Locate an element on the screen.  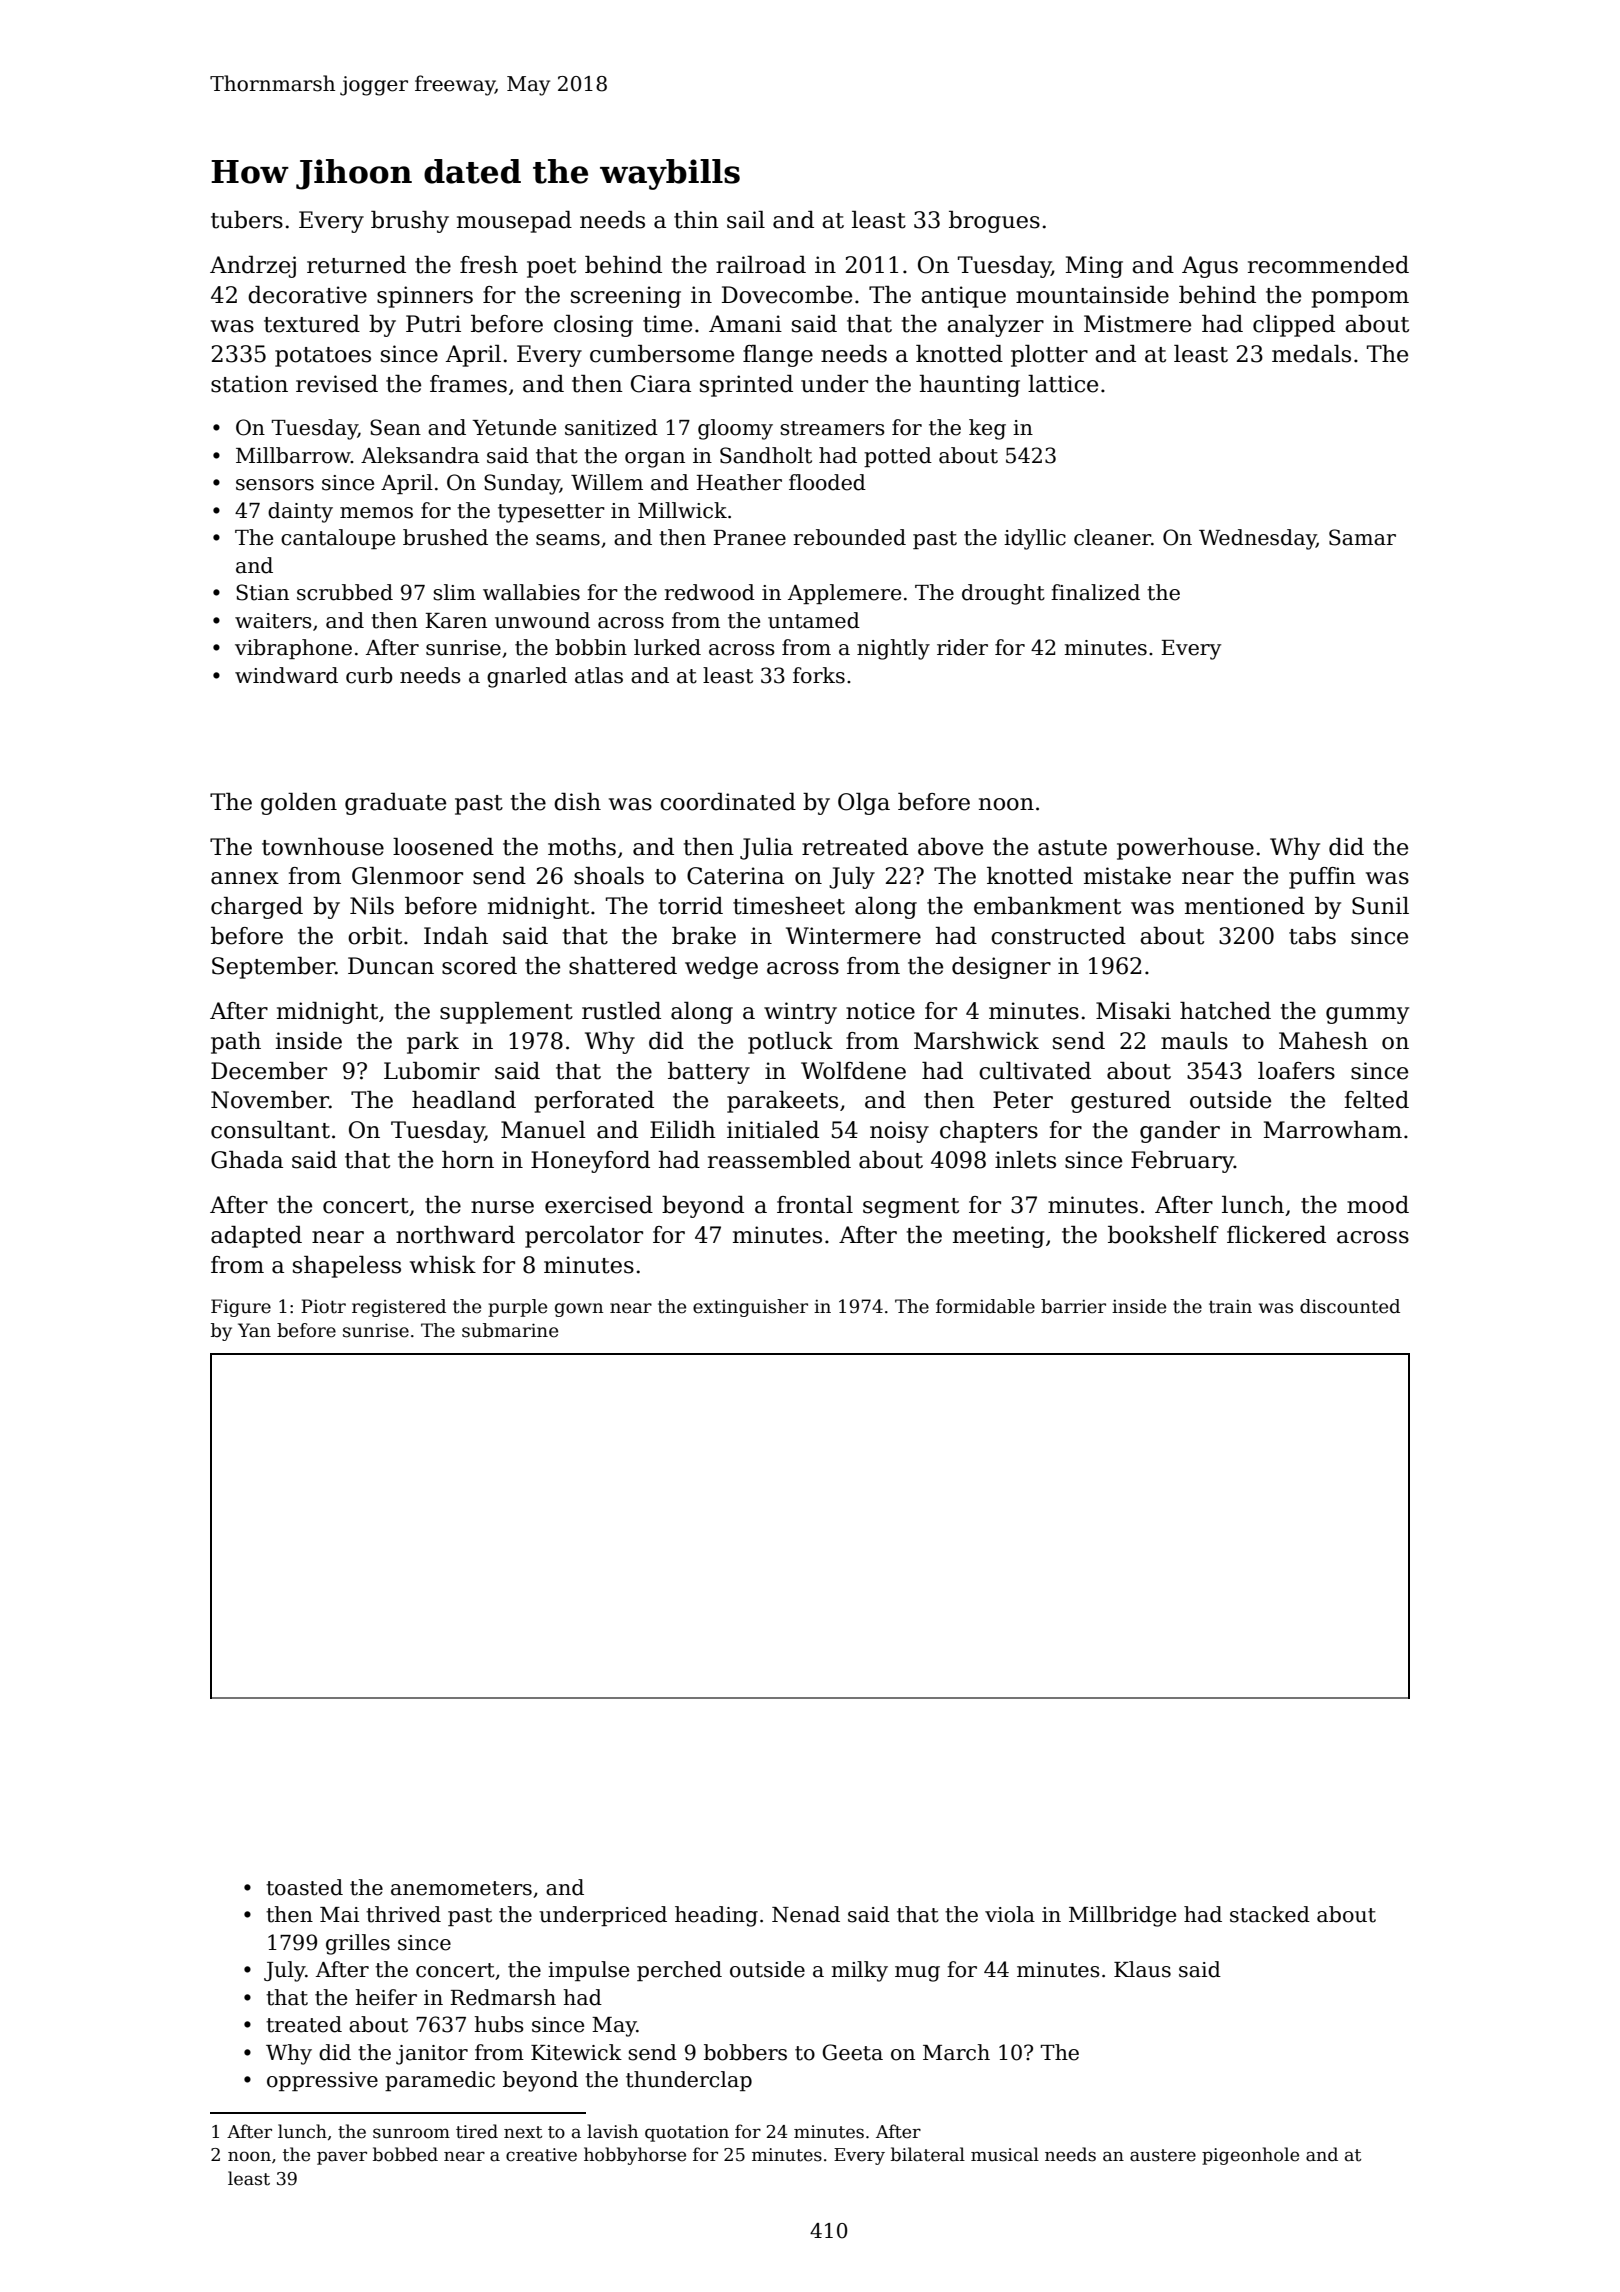
hobbyhorse is located at coordinates (635, 2156).
